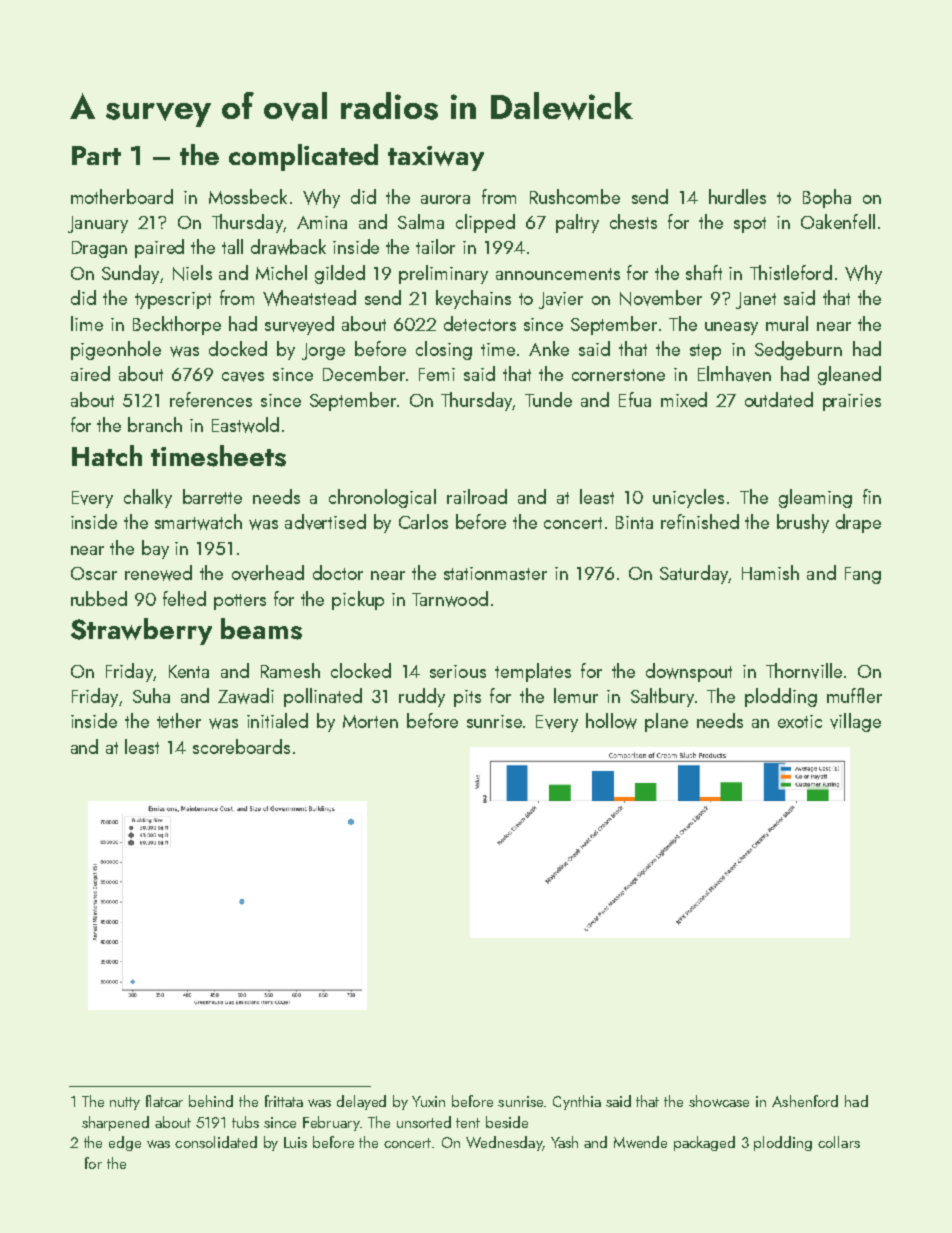 The image size is (952, 1233). Describe the element at coordinates (87, 323) in the screenshot. I see `lime` at that location.
